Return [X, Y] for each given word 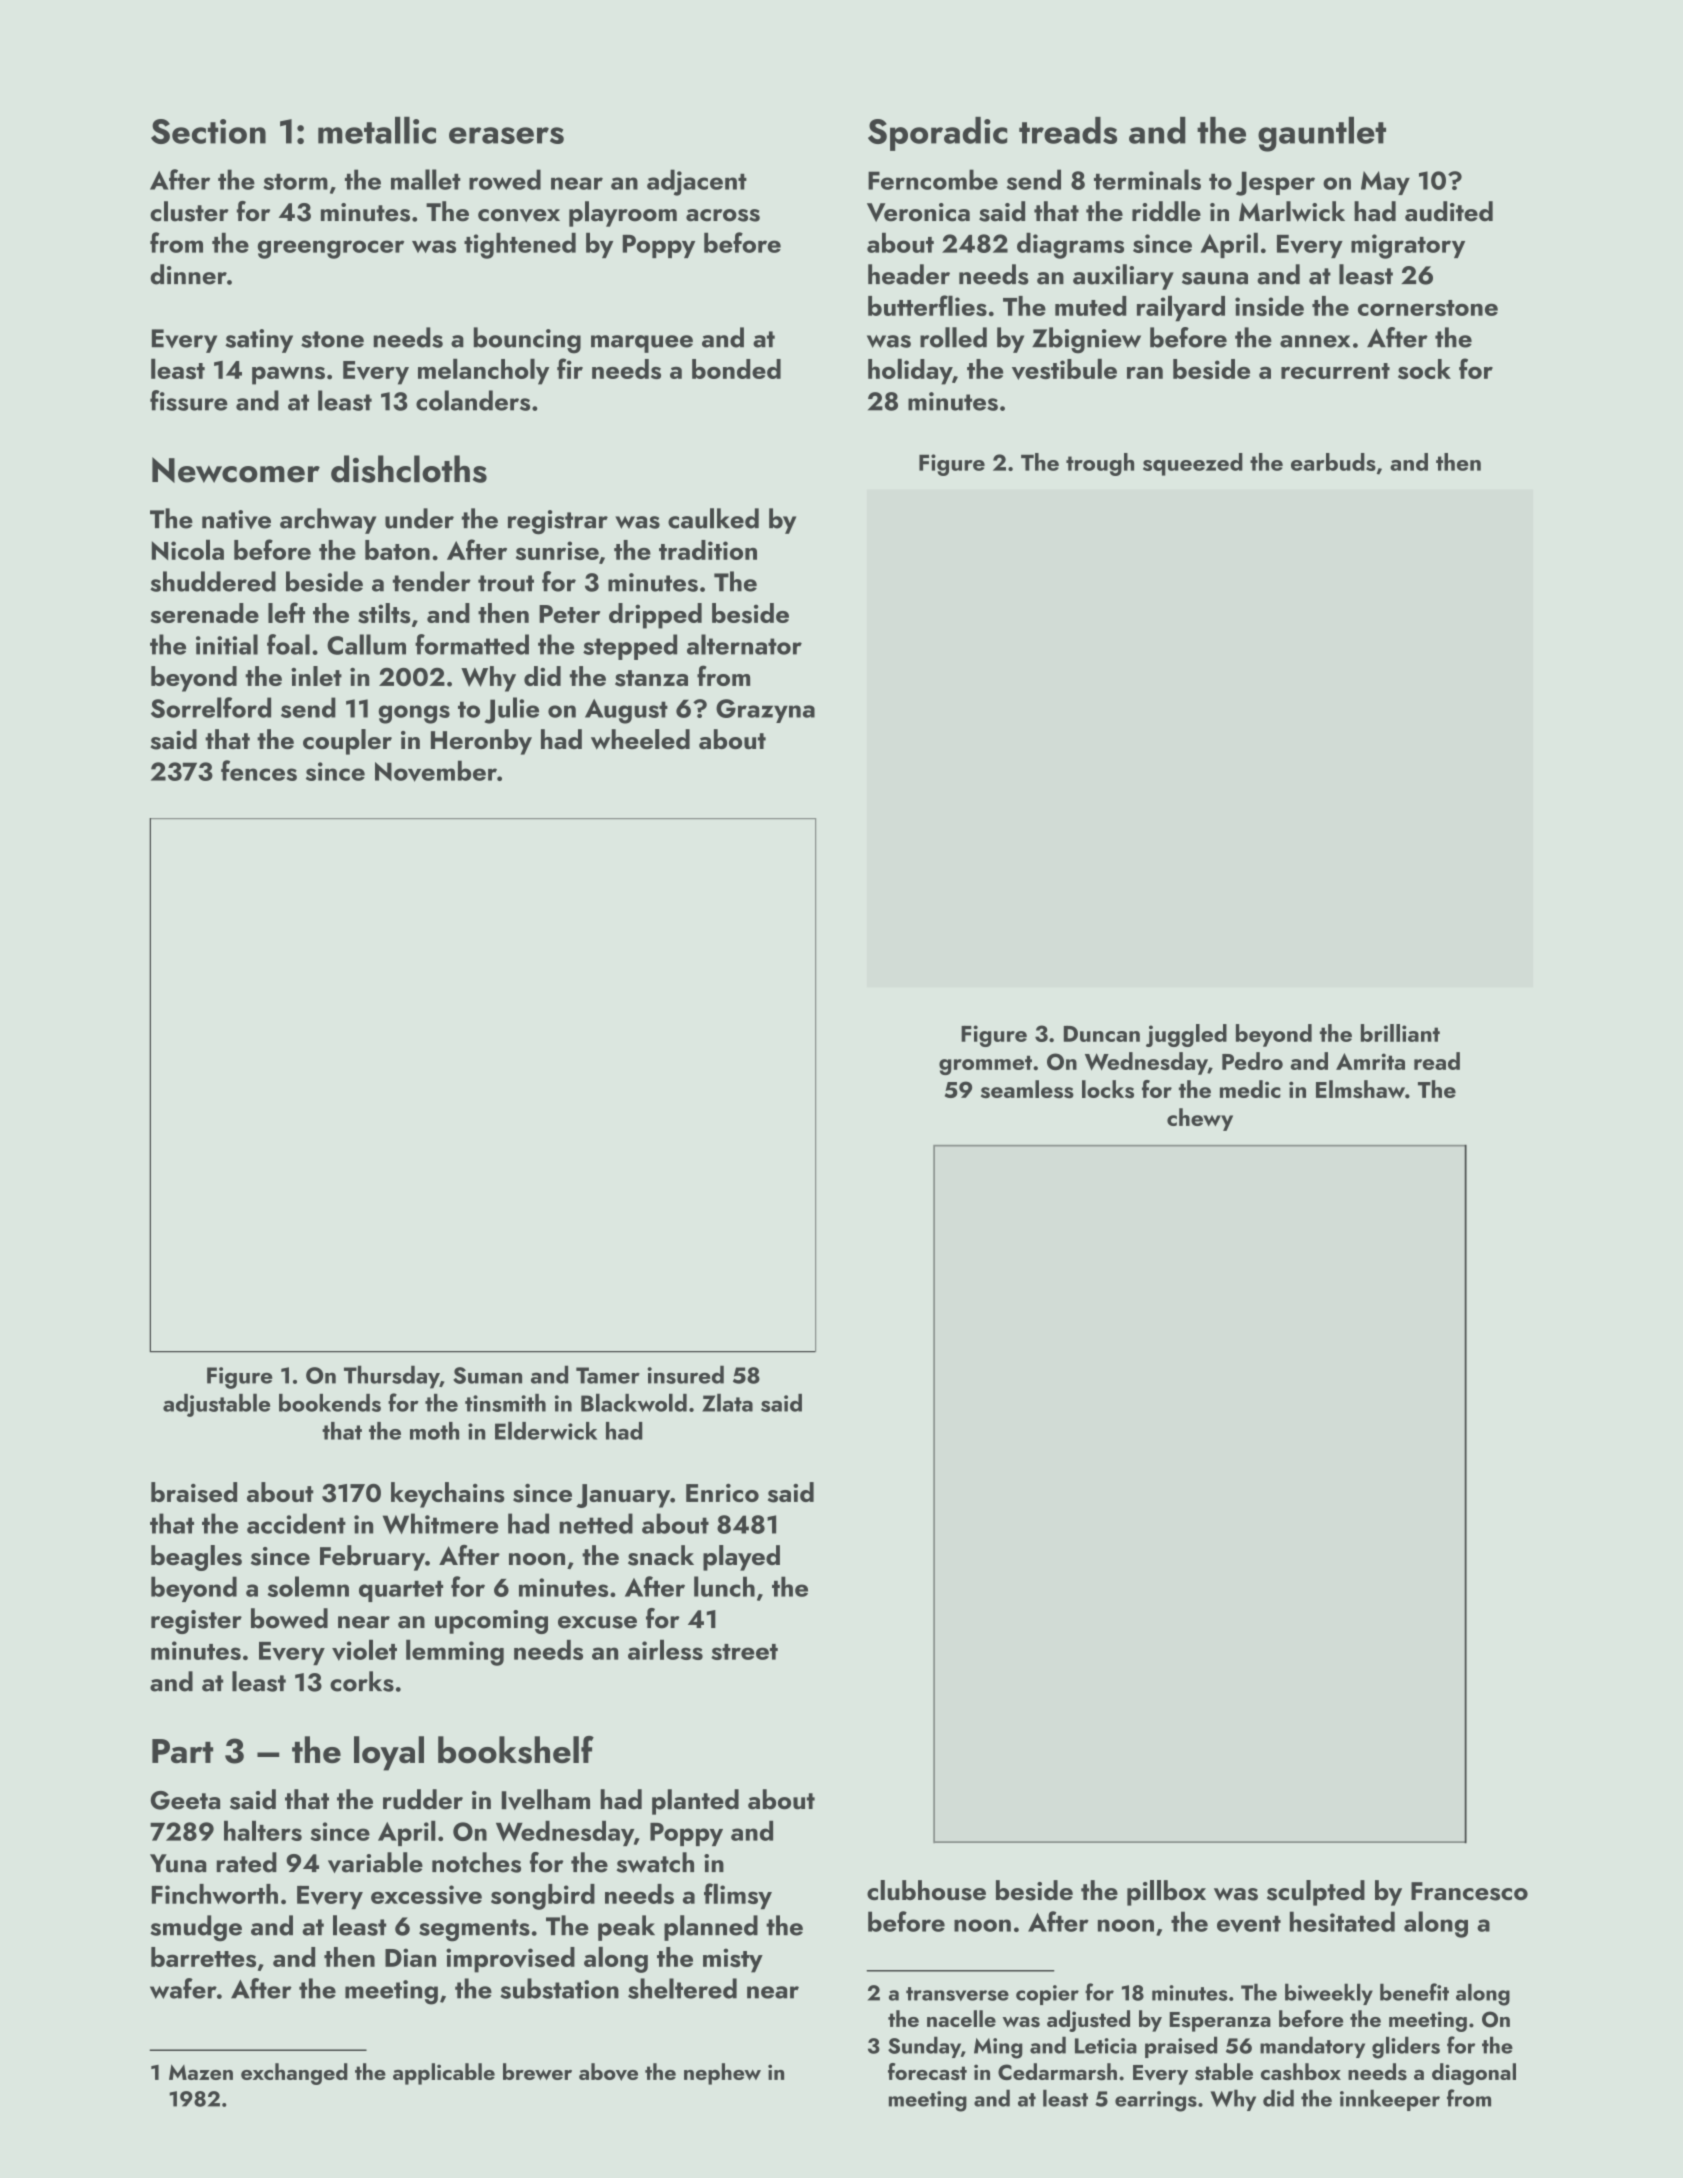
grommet [985, 1065]
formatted [472, 644]
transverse [957, 1994]
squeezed [1193, 464]
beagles [196, 1558]
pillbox [1166, 1893]
